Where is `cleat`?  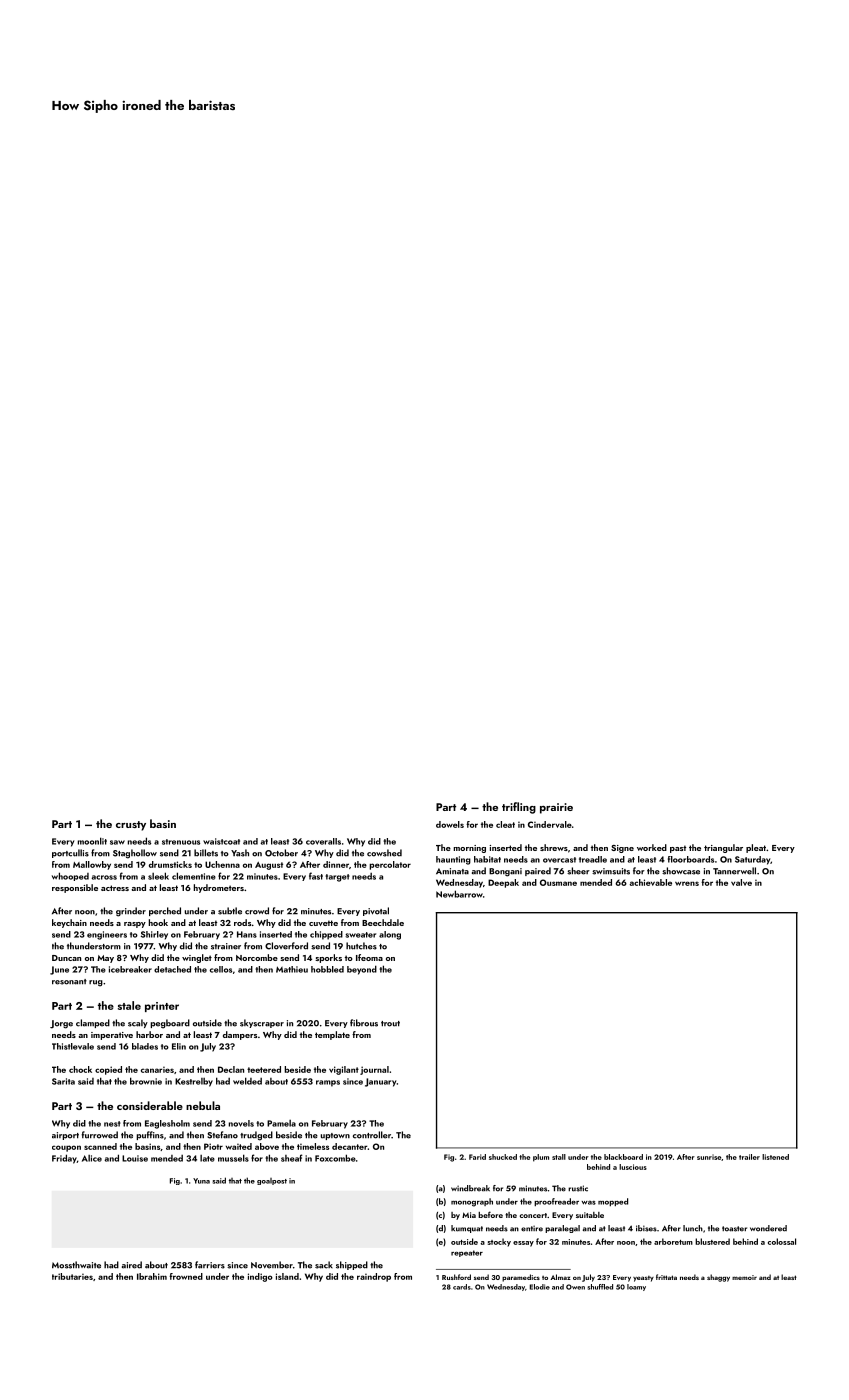 cleat is located at coordinates (505, 824).
